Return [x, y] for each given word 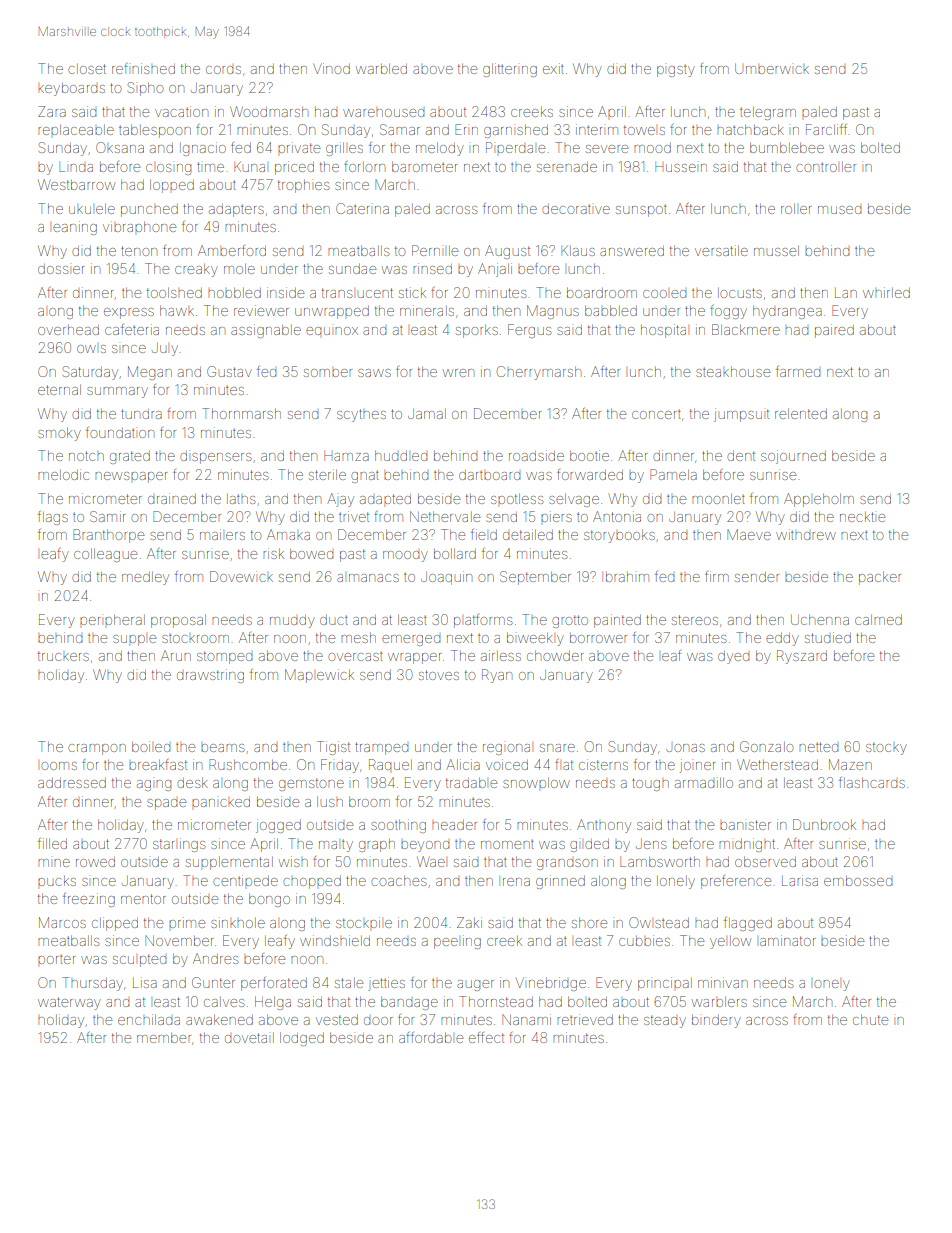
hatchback [750, 129]
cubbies [644, 940]
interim [597, 129]
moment [507, 844]
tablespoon [155, 131]
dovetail [249, 1038]
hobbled [234, 292]
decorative [576, 209]
